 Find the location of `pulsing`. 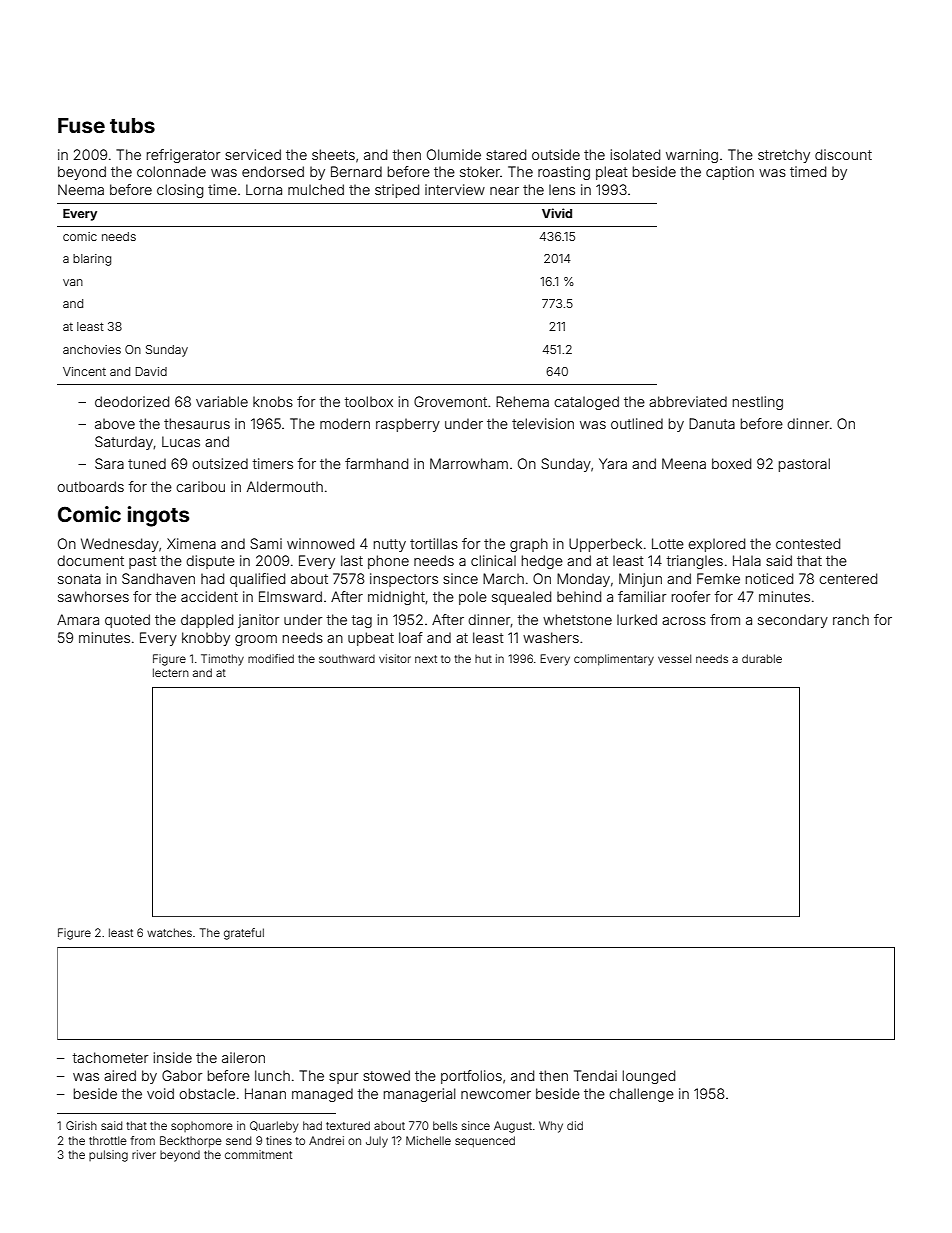

pulsing is located at coordinates (108, 1156).
